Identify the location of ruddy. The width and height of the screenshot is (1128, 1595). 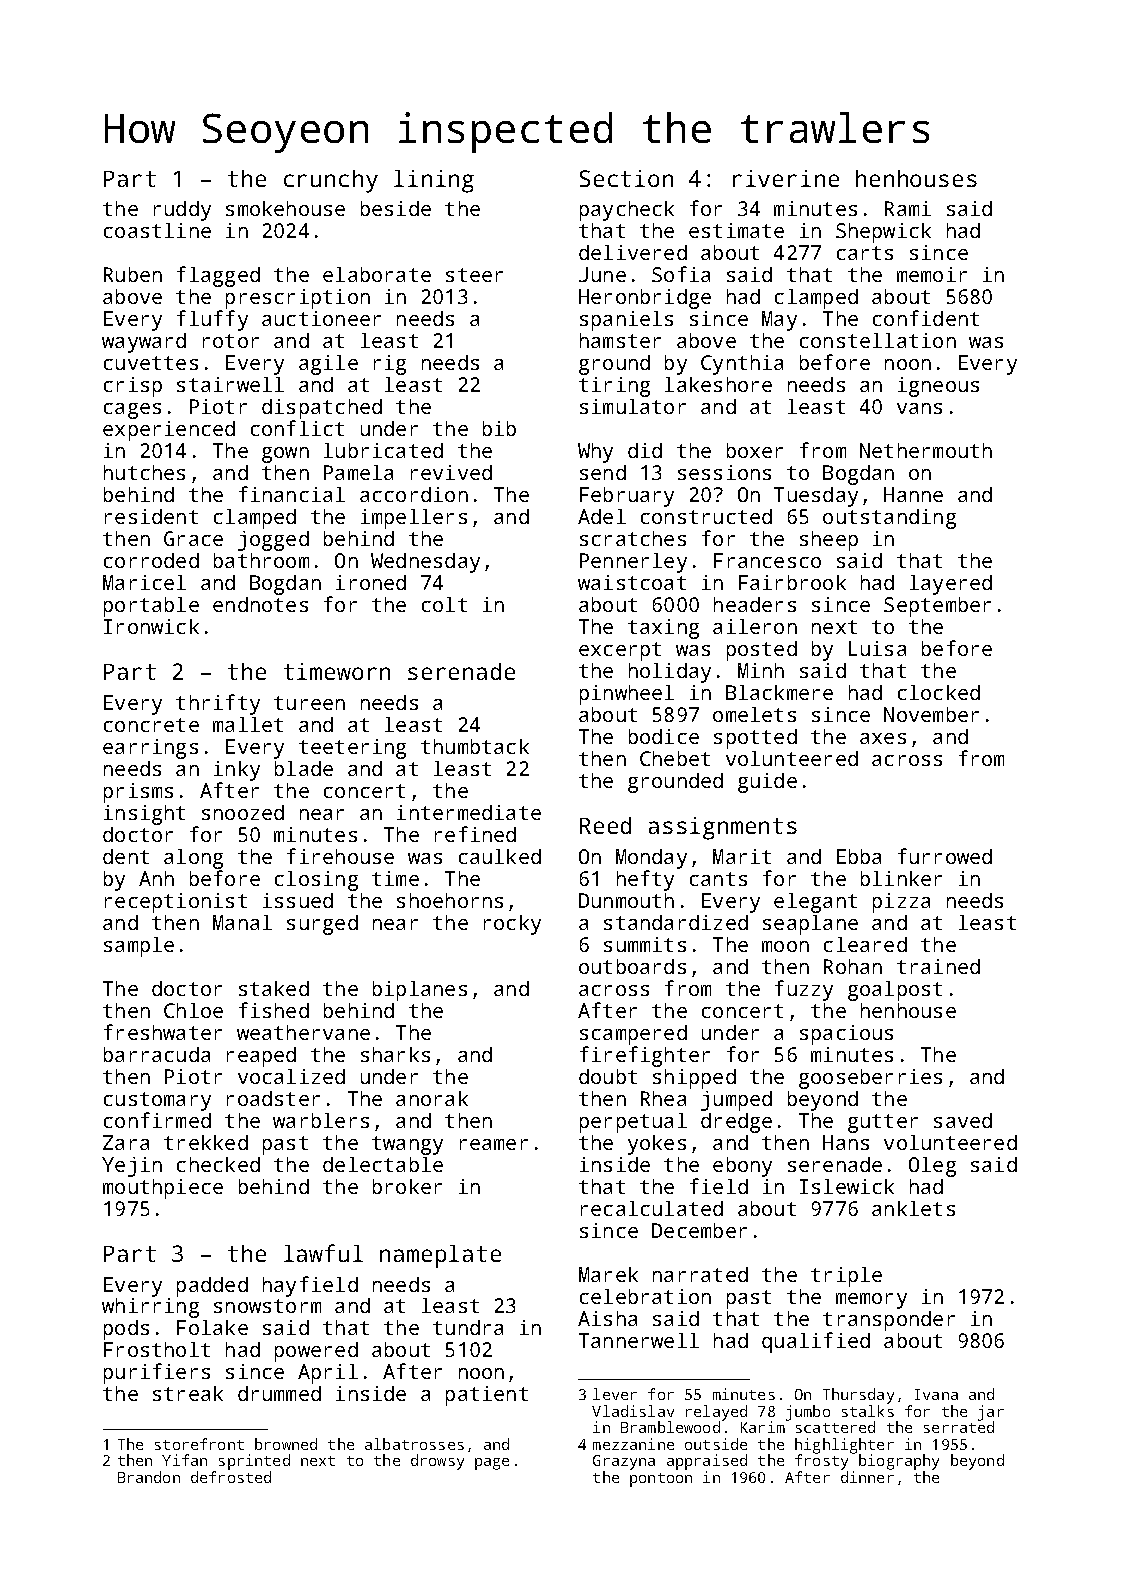
(182, 211).
